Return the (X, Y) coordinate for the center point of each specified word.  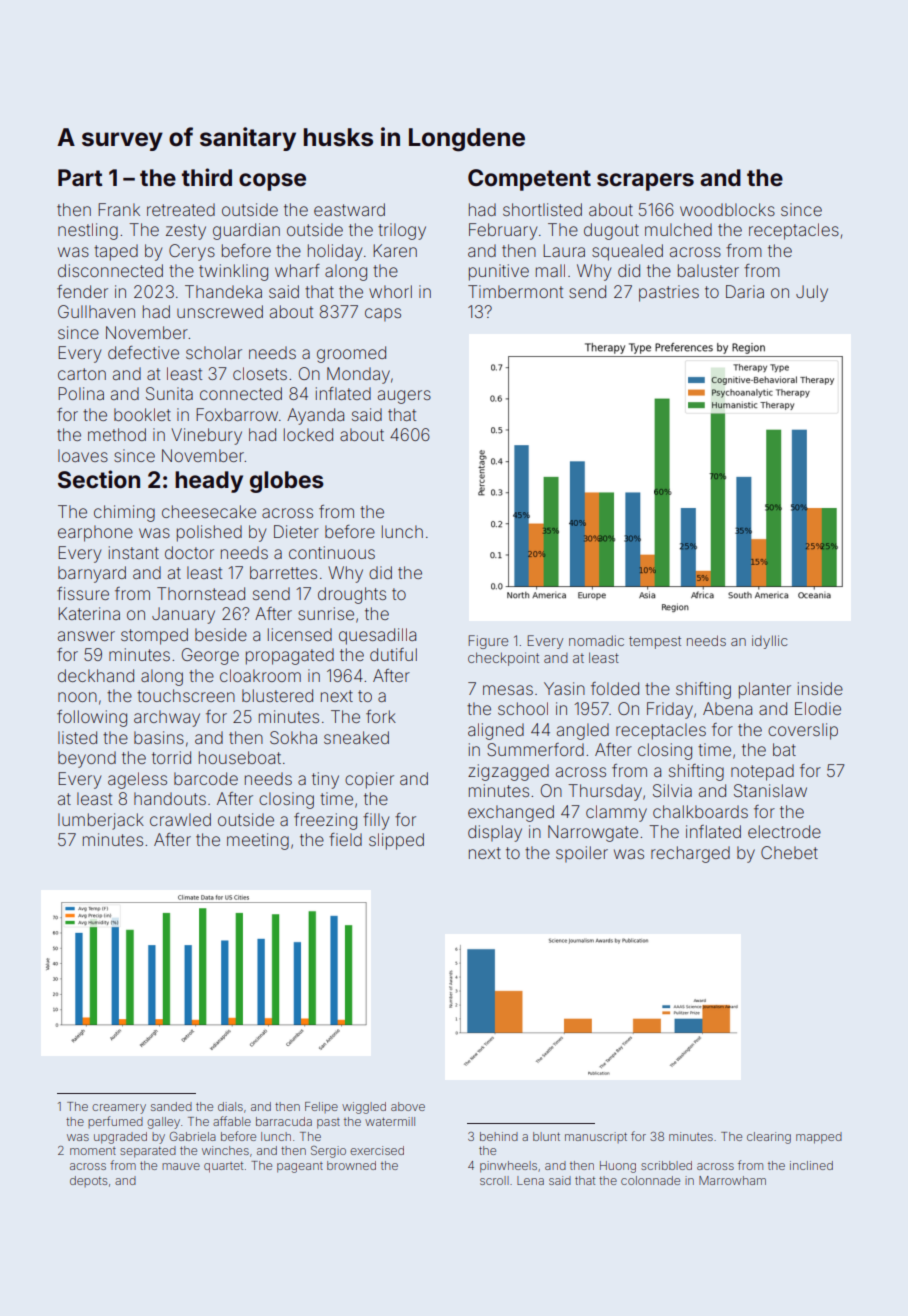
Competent (529, 180)
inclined (811, 1165)
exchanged (511, 813)
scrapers (645, 182)
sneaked (356, 737)
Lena (530, 1180)
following (92, 718)
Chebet (789, 852)
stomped (154, 636)
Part (80, 178)
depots (88, 1181)
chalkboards (700, 811)
